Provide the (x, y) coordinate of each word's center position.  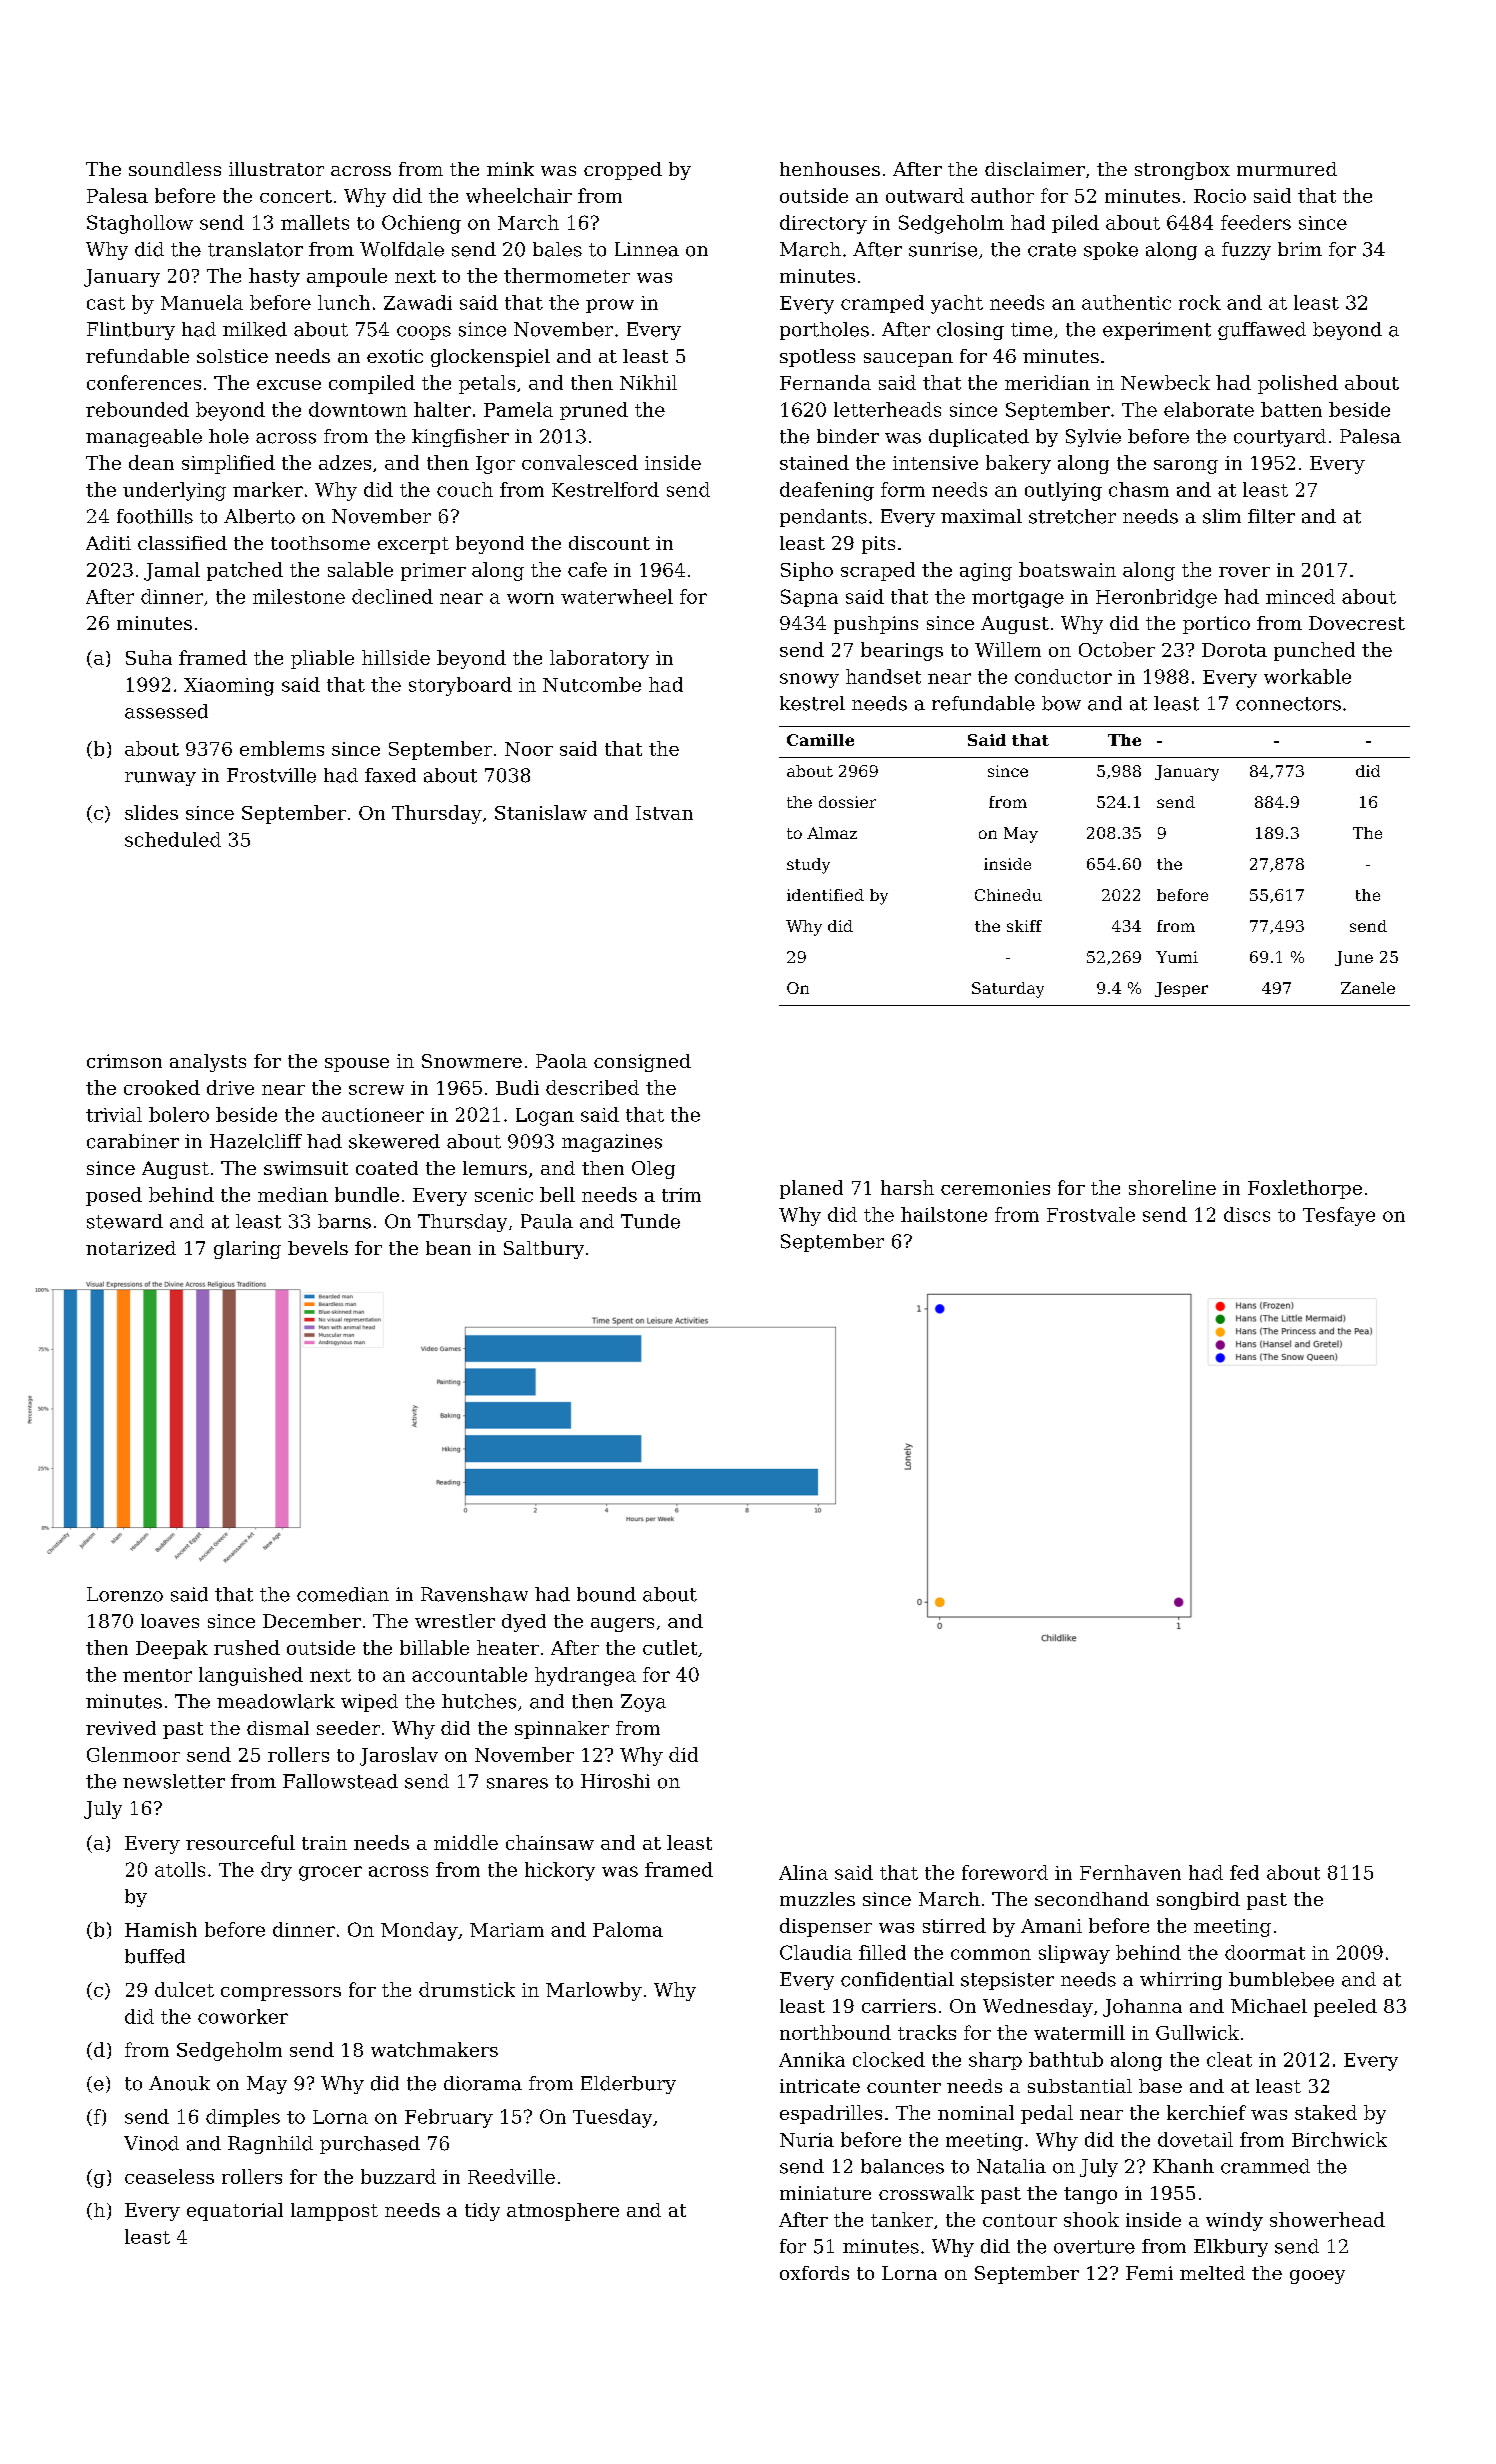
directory (823, 224)
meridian (1047, 382)
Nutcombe (592, 684)
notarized (131, 1248)
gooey (1317, 2277)
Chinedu (1008, 895)
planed (811, 1189)
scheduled (173, 839)
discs (1247, 1214)
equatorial (235, 2212)
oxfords (814, 2273)
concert (296, 196)
